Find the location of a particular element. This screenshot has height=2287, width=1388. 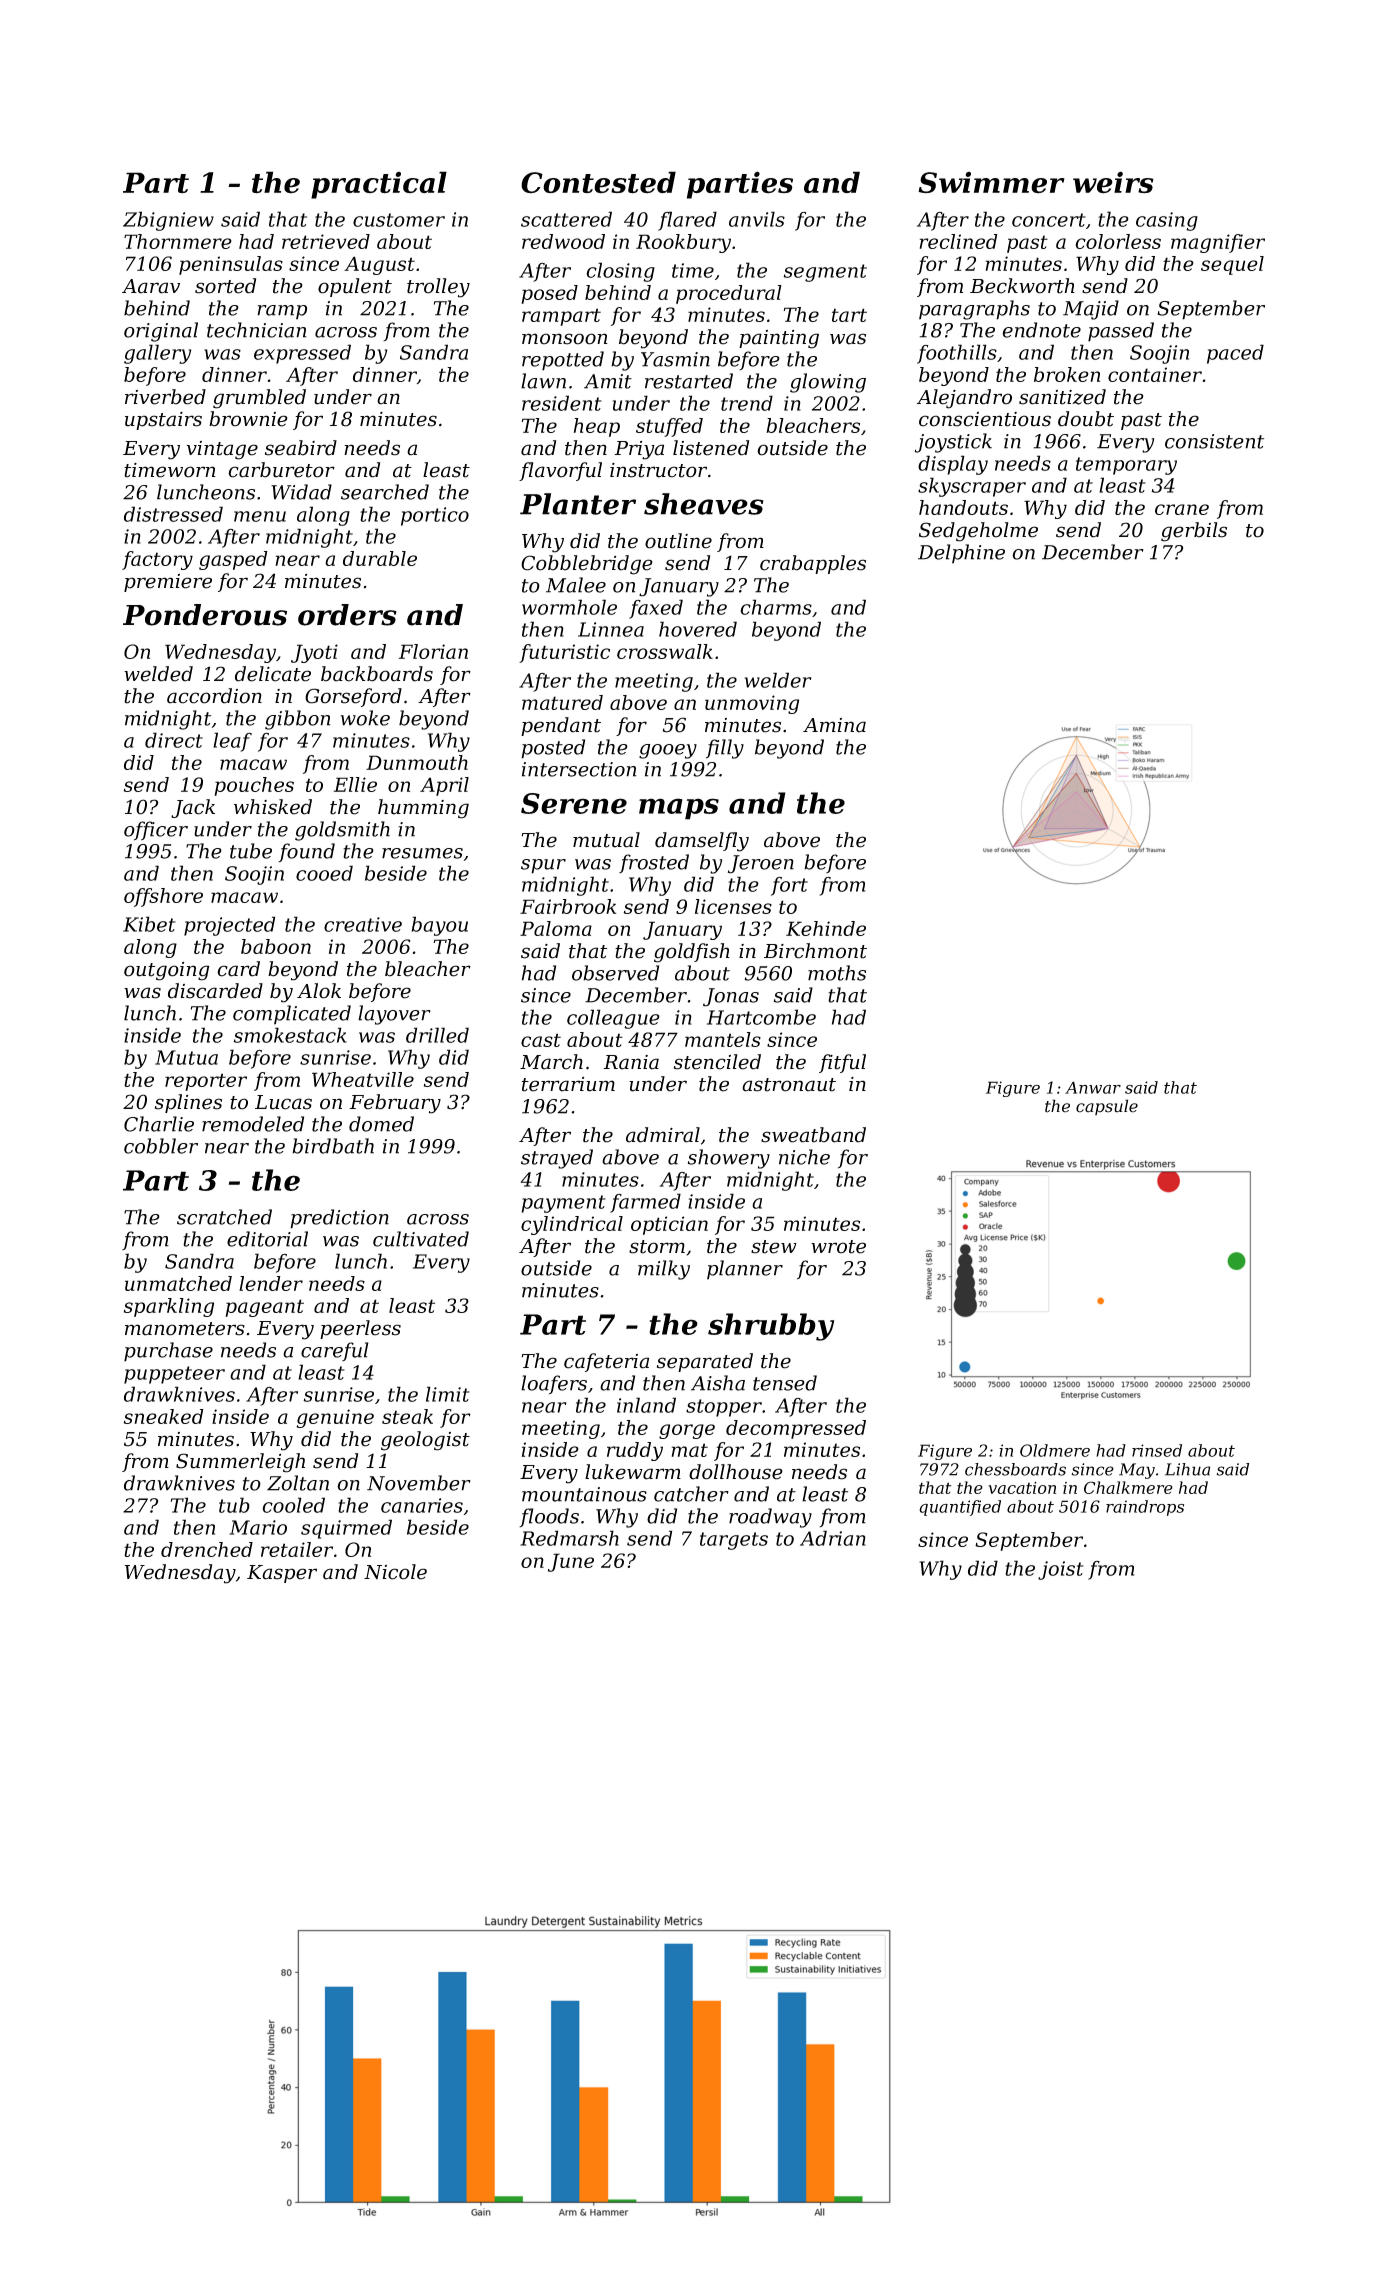

Redmarsh is located at coordinates (569, 1538).
